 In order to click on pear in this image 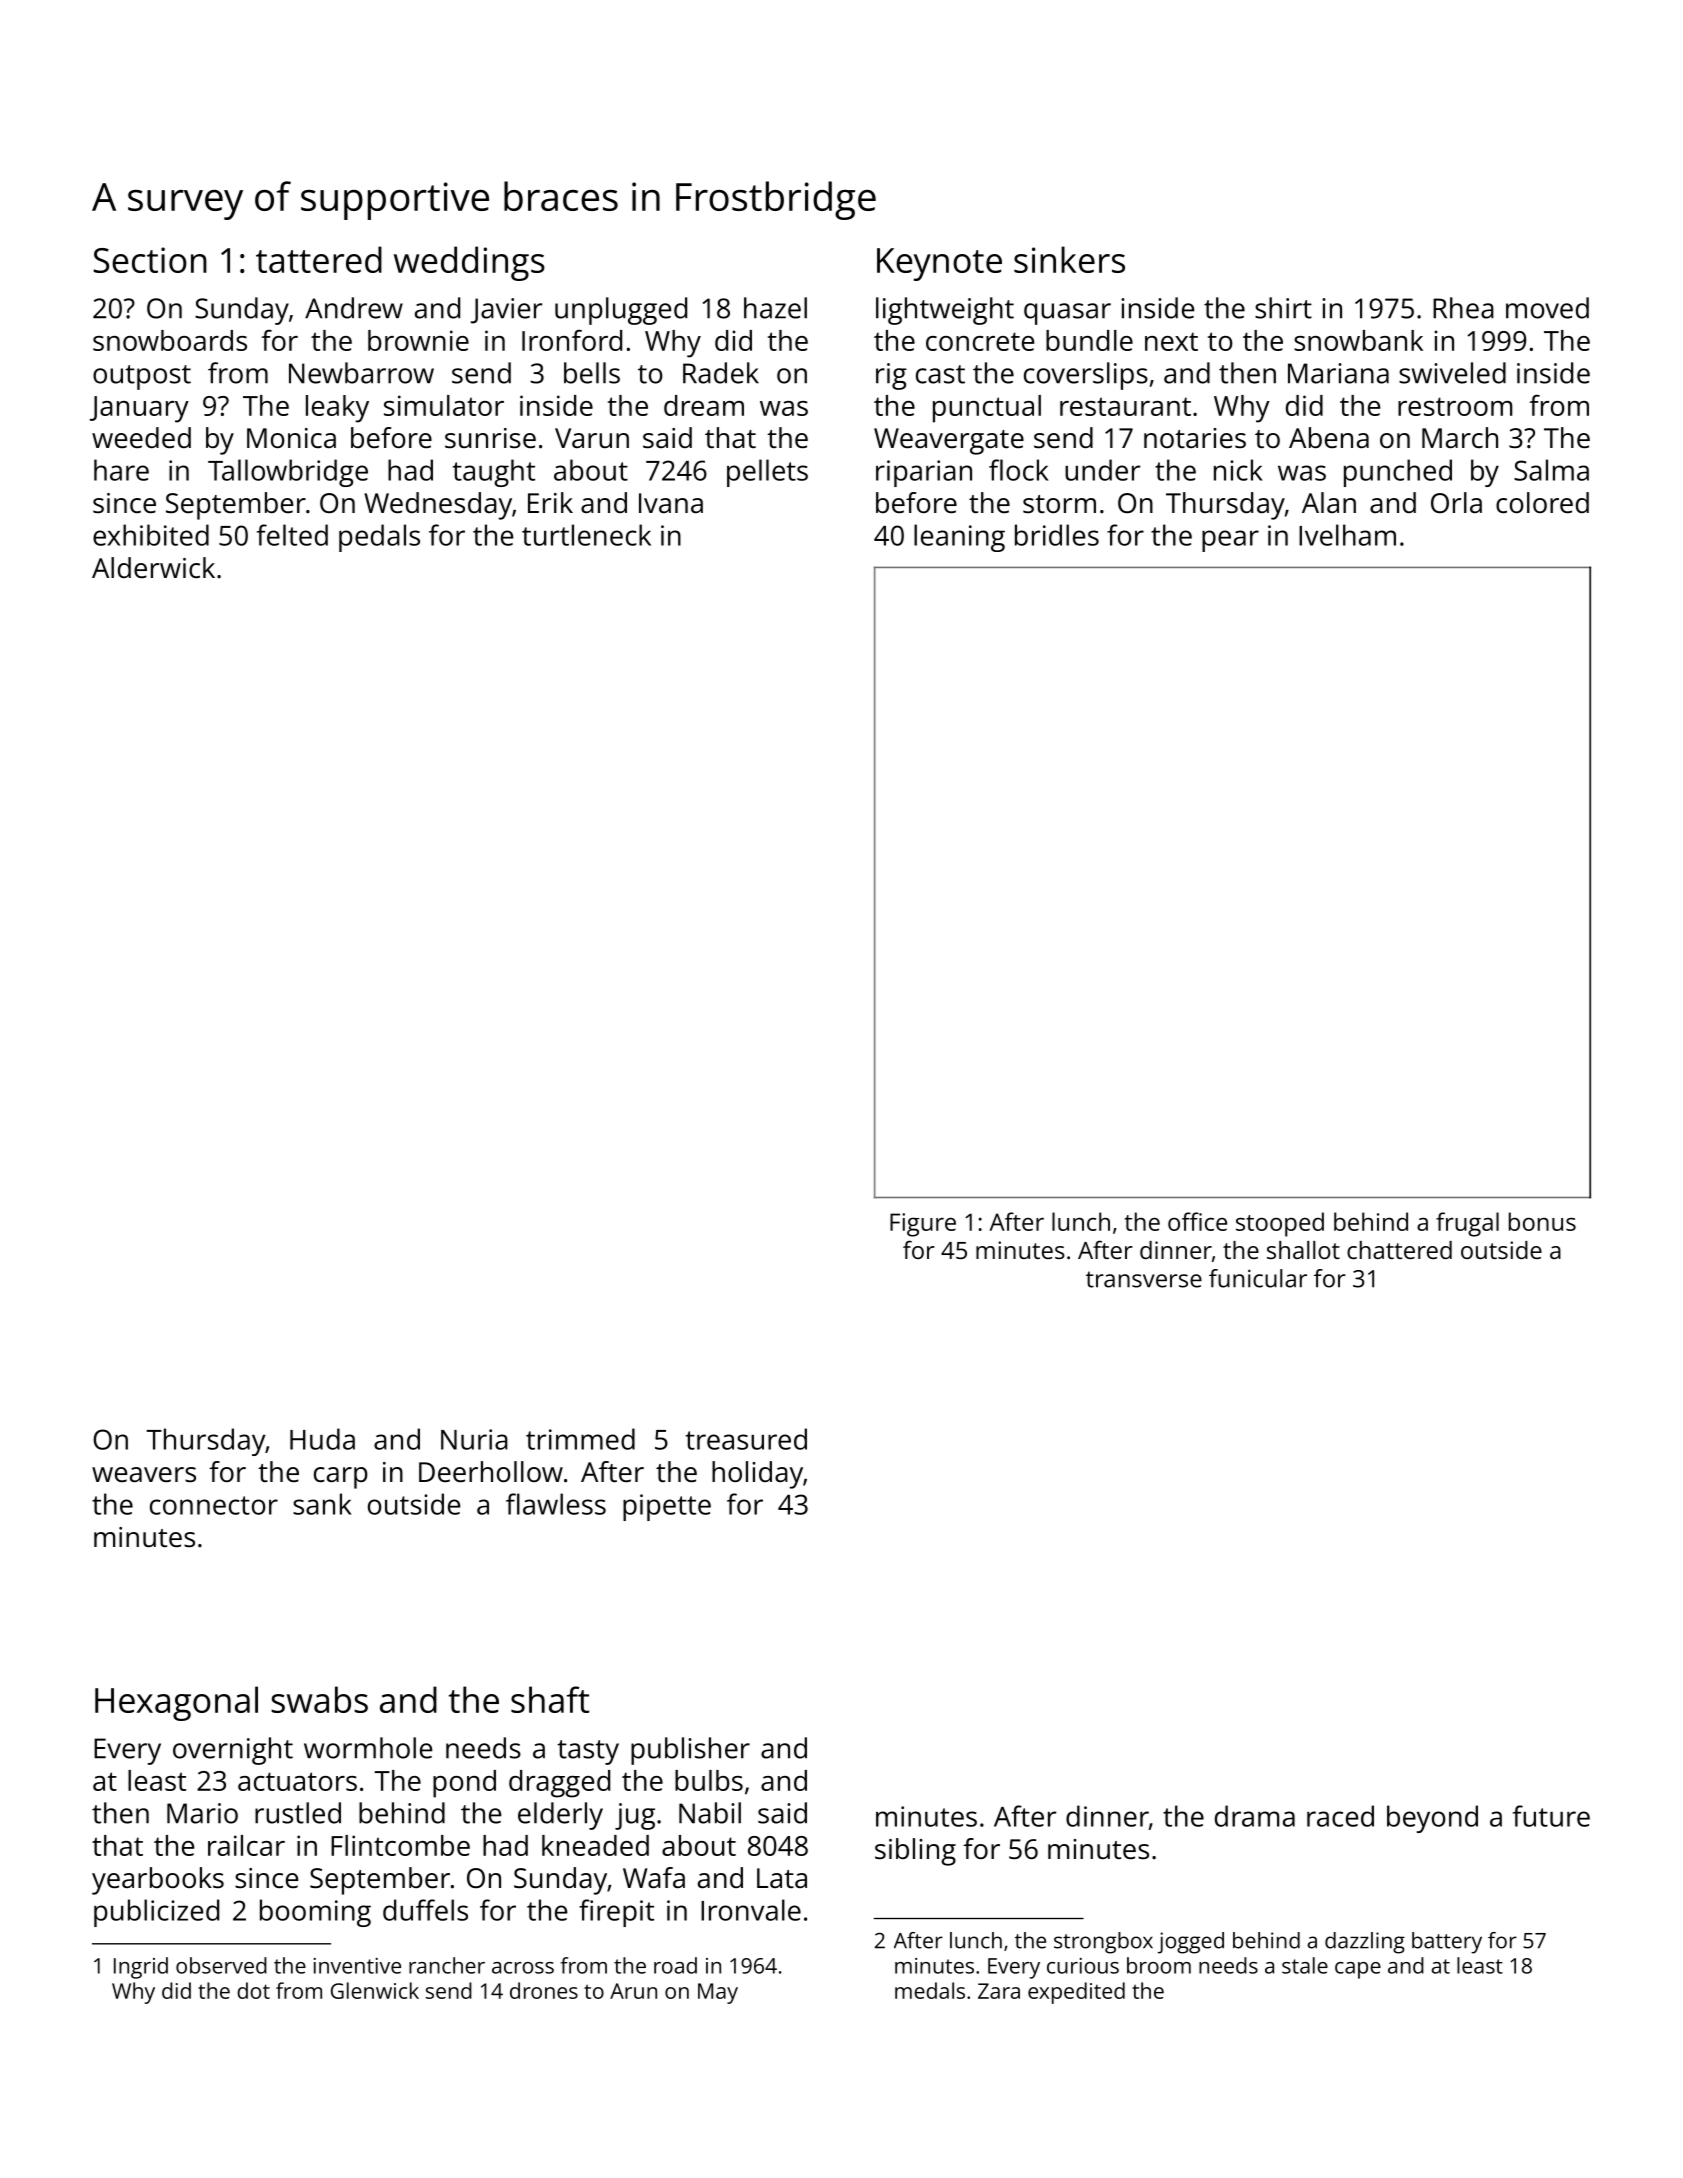, I will do `click(1230, 541)`.
